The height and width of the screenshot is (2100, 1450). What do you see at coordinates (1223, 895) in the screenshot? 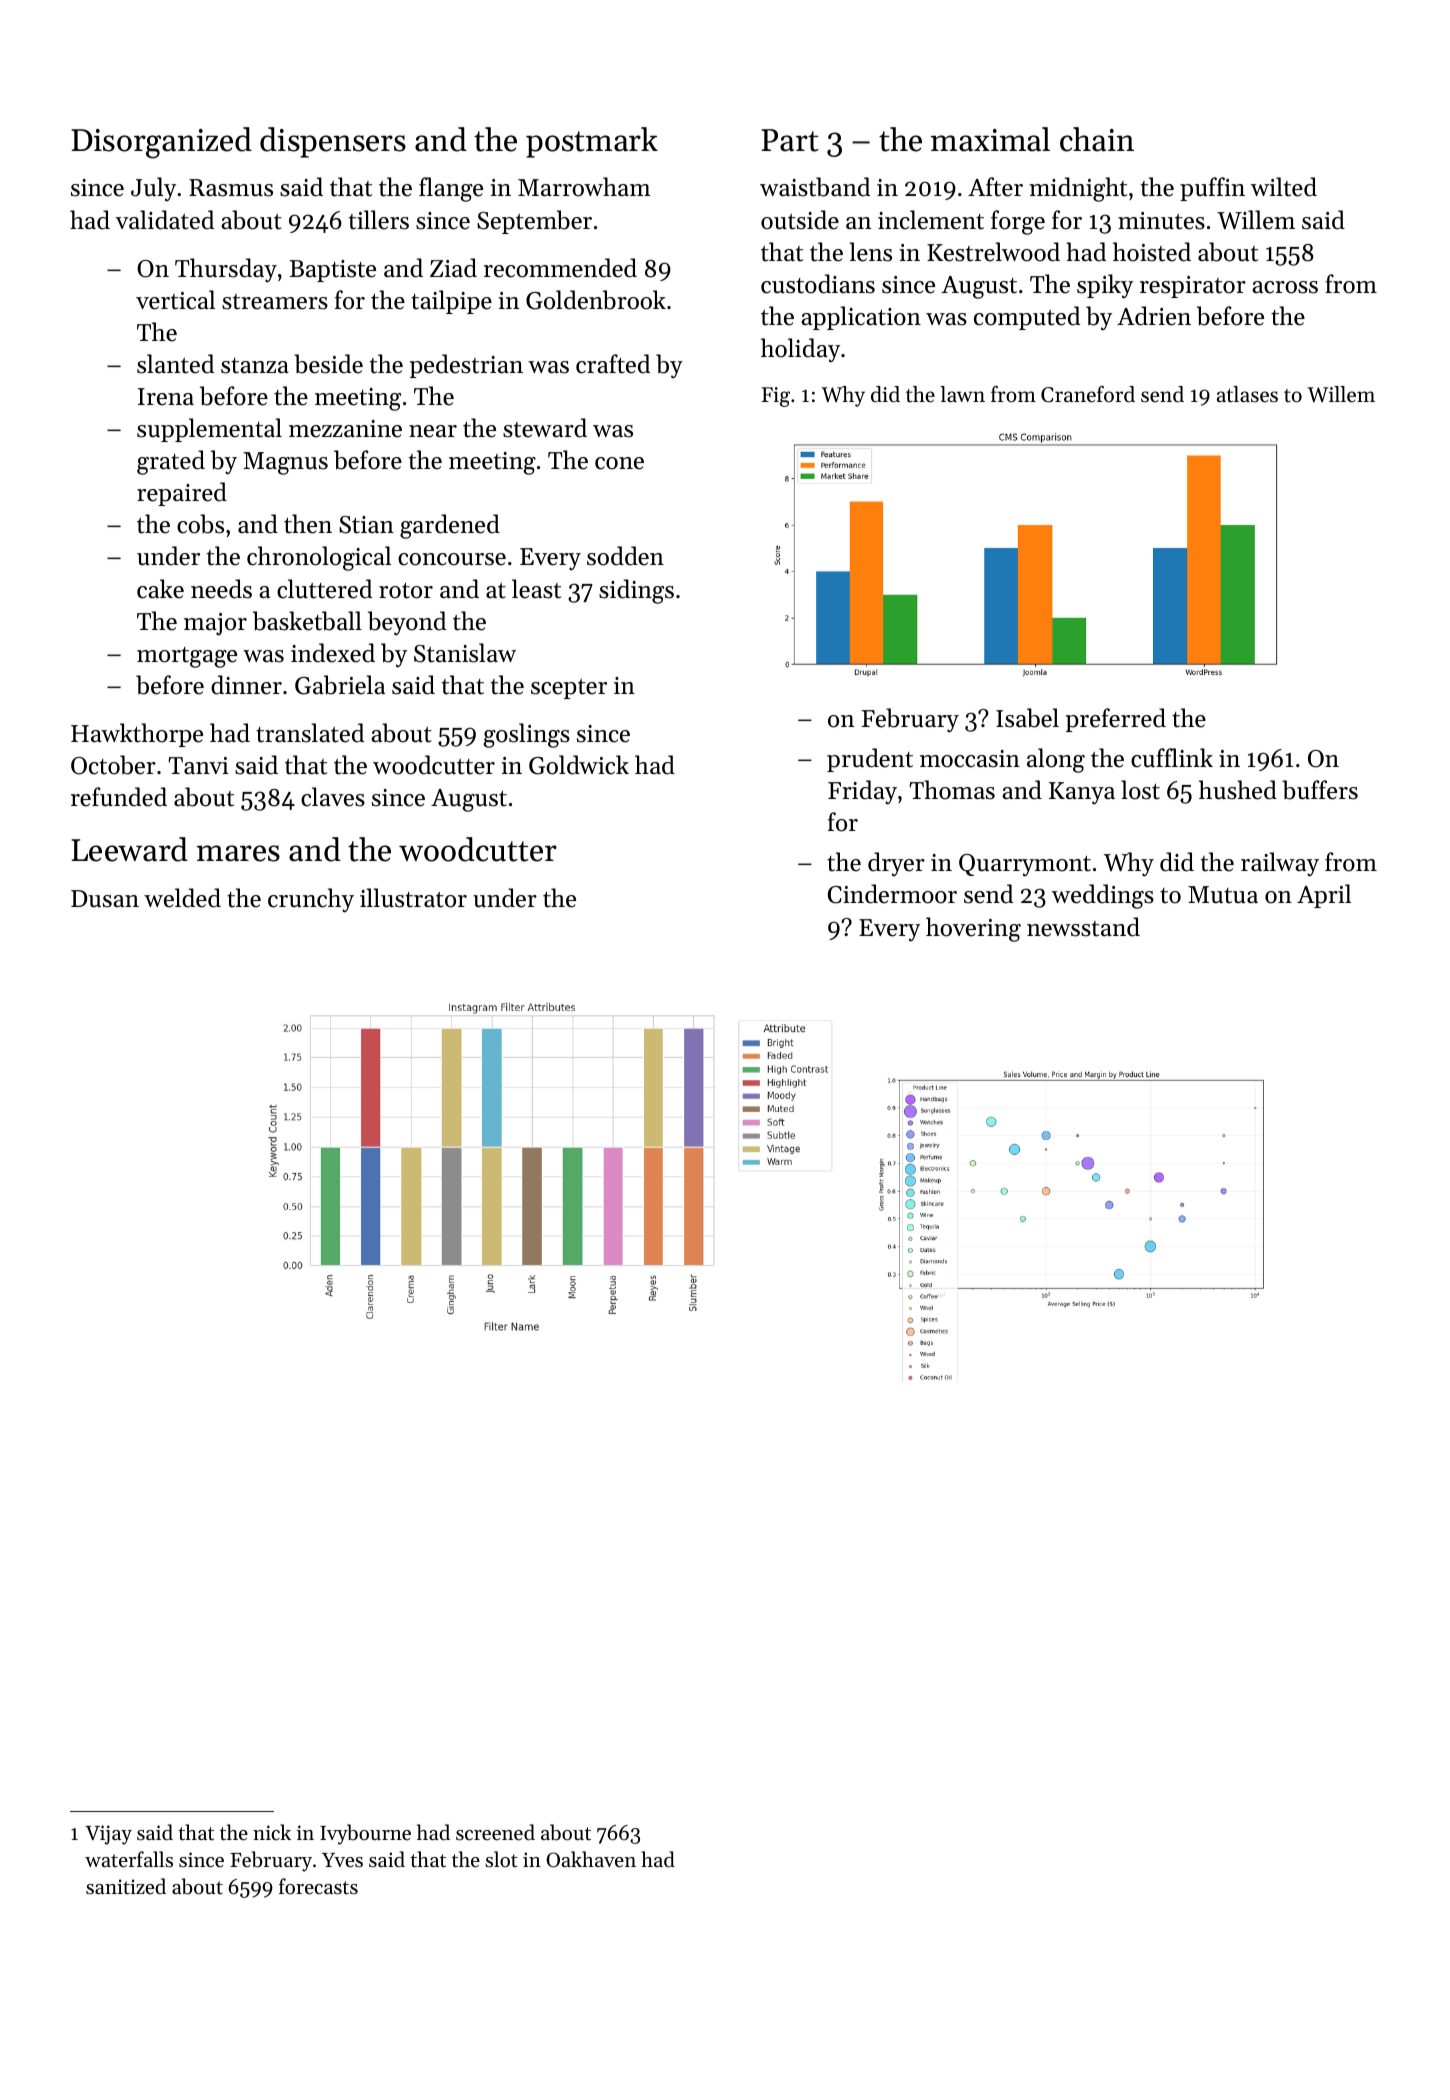
I see `Mutua` at bounding box center [1223, 895].
